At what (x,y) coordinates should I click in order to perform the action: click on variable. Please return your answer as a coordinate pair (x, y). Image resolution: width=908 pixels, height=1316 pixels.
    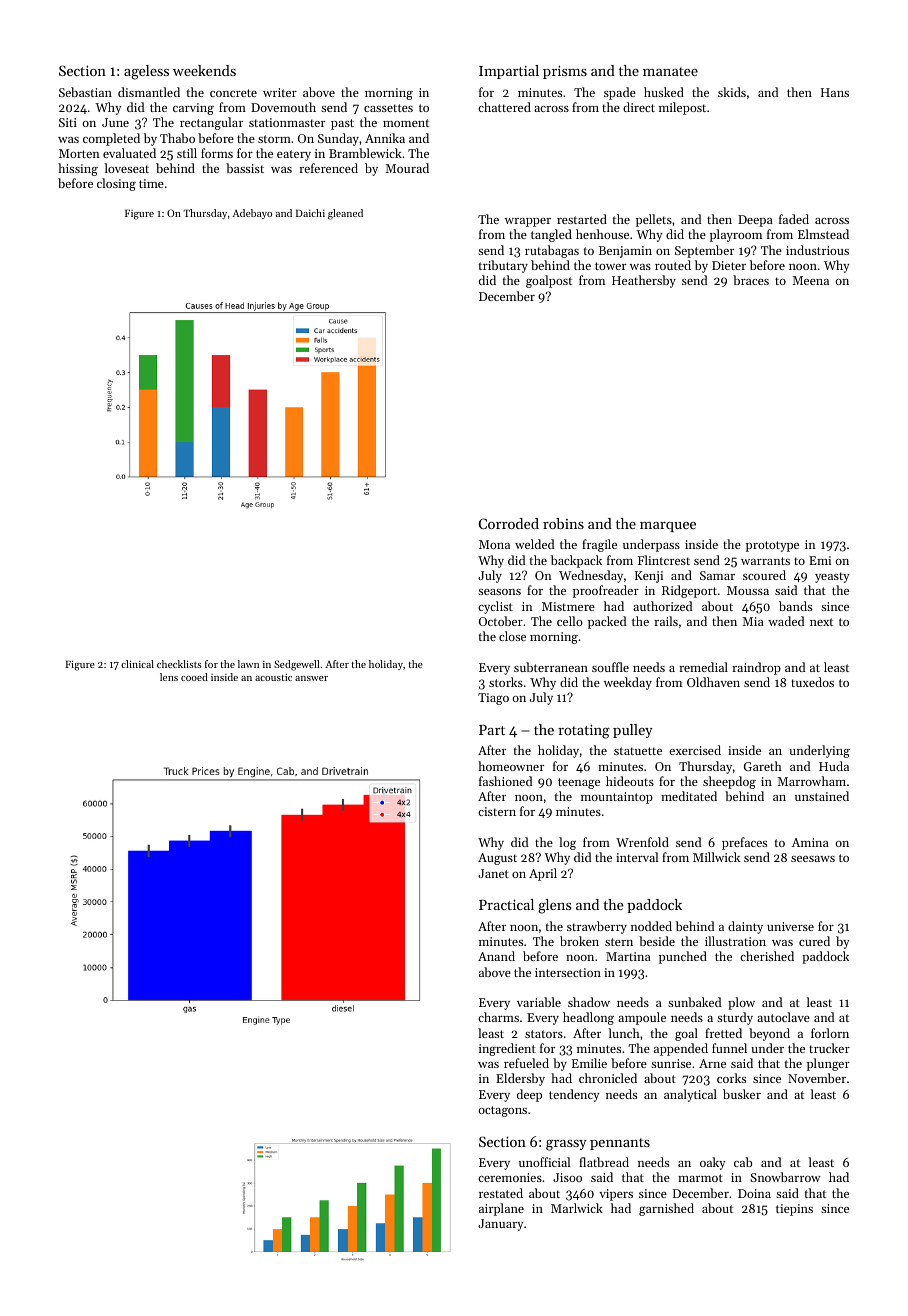
    Looking at the image, I should click on (539, 1002).
